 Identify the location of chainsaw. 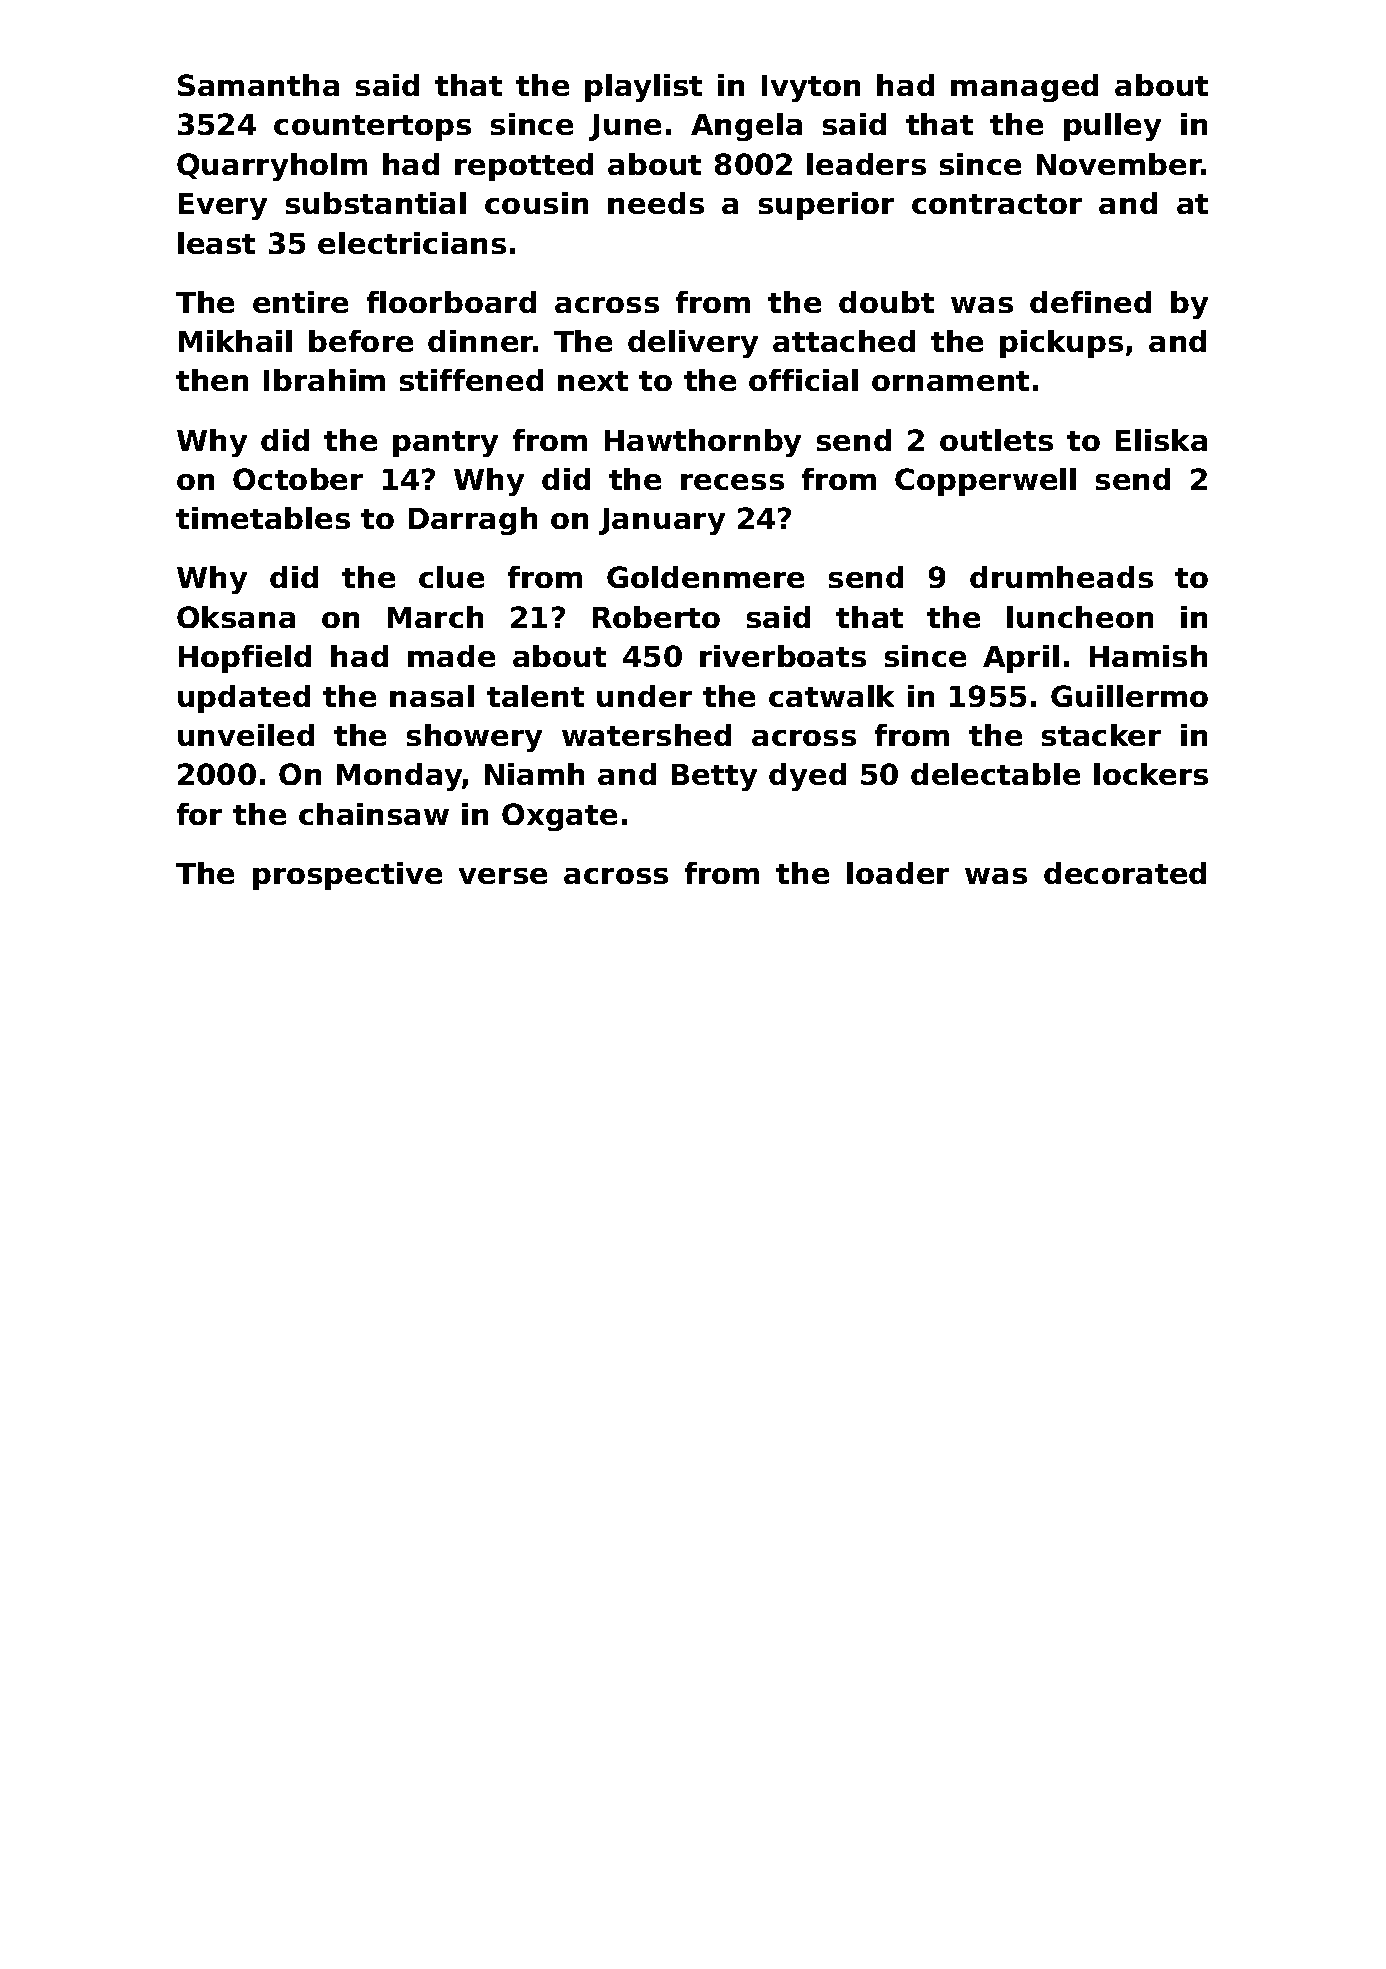
(374, 814).
